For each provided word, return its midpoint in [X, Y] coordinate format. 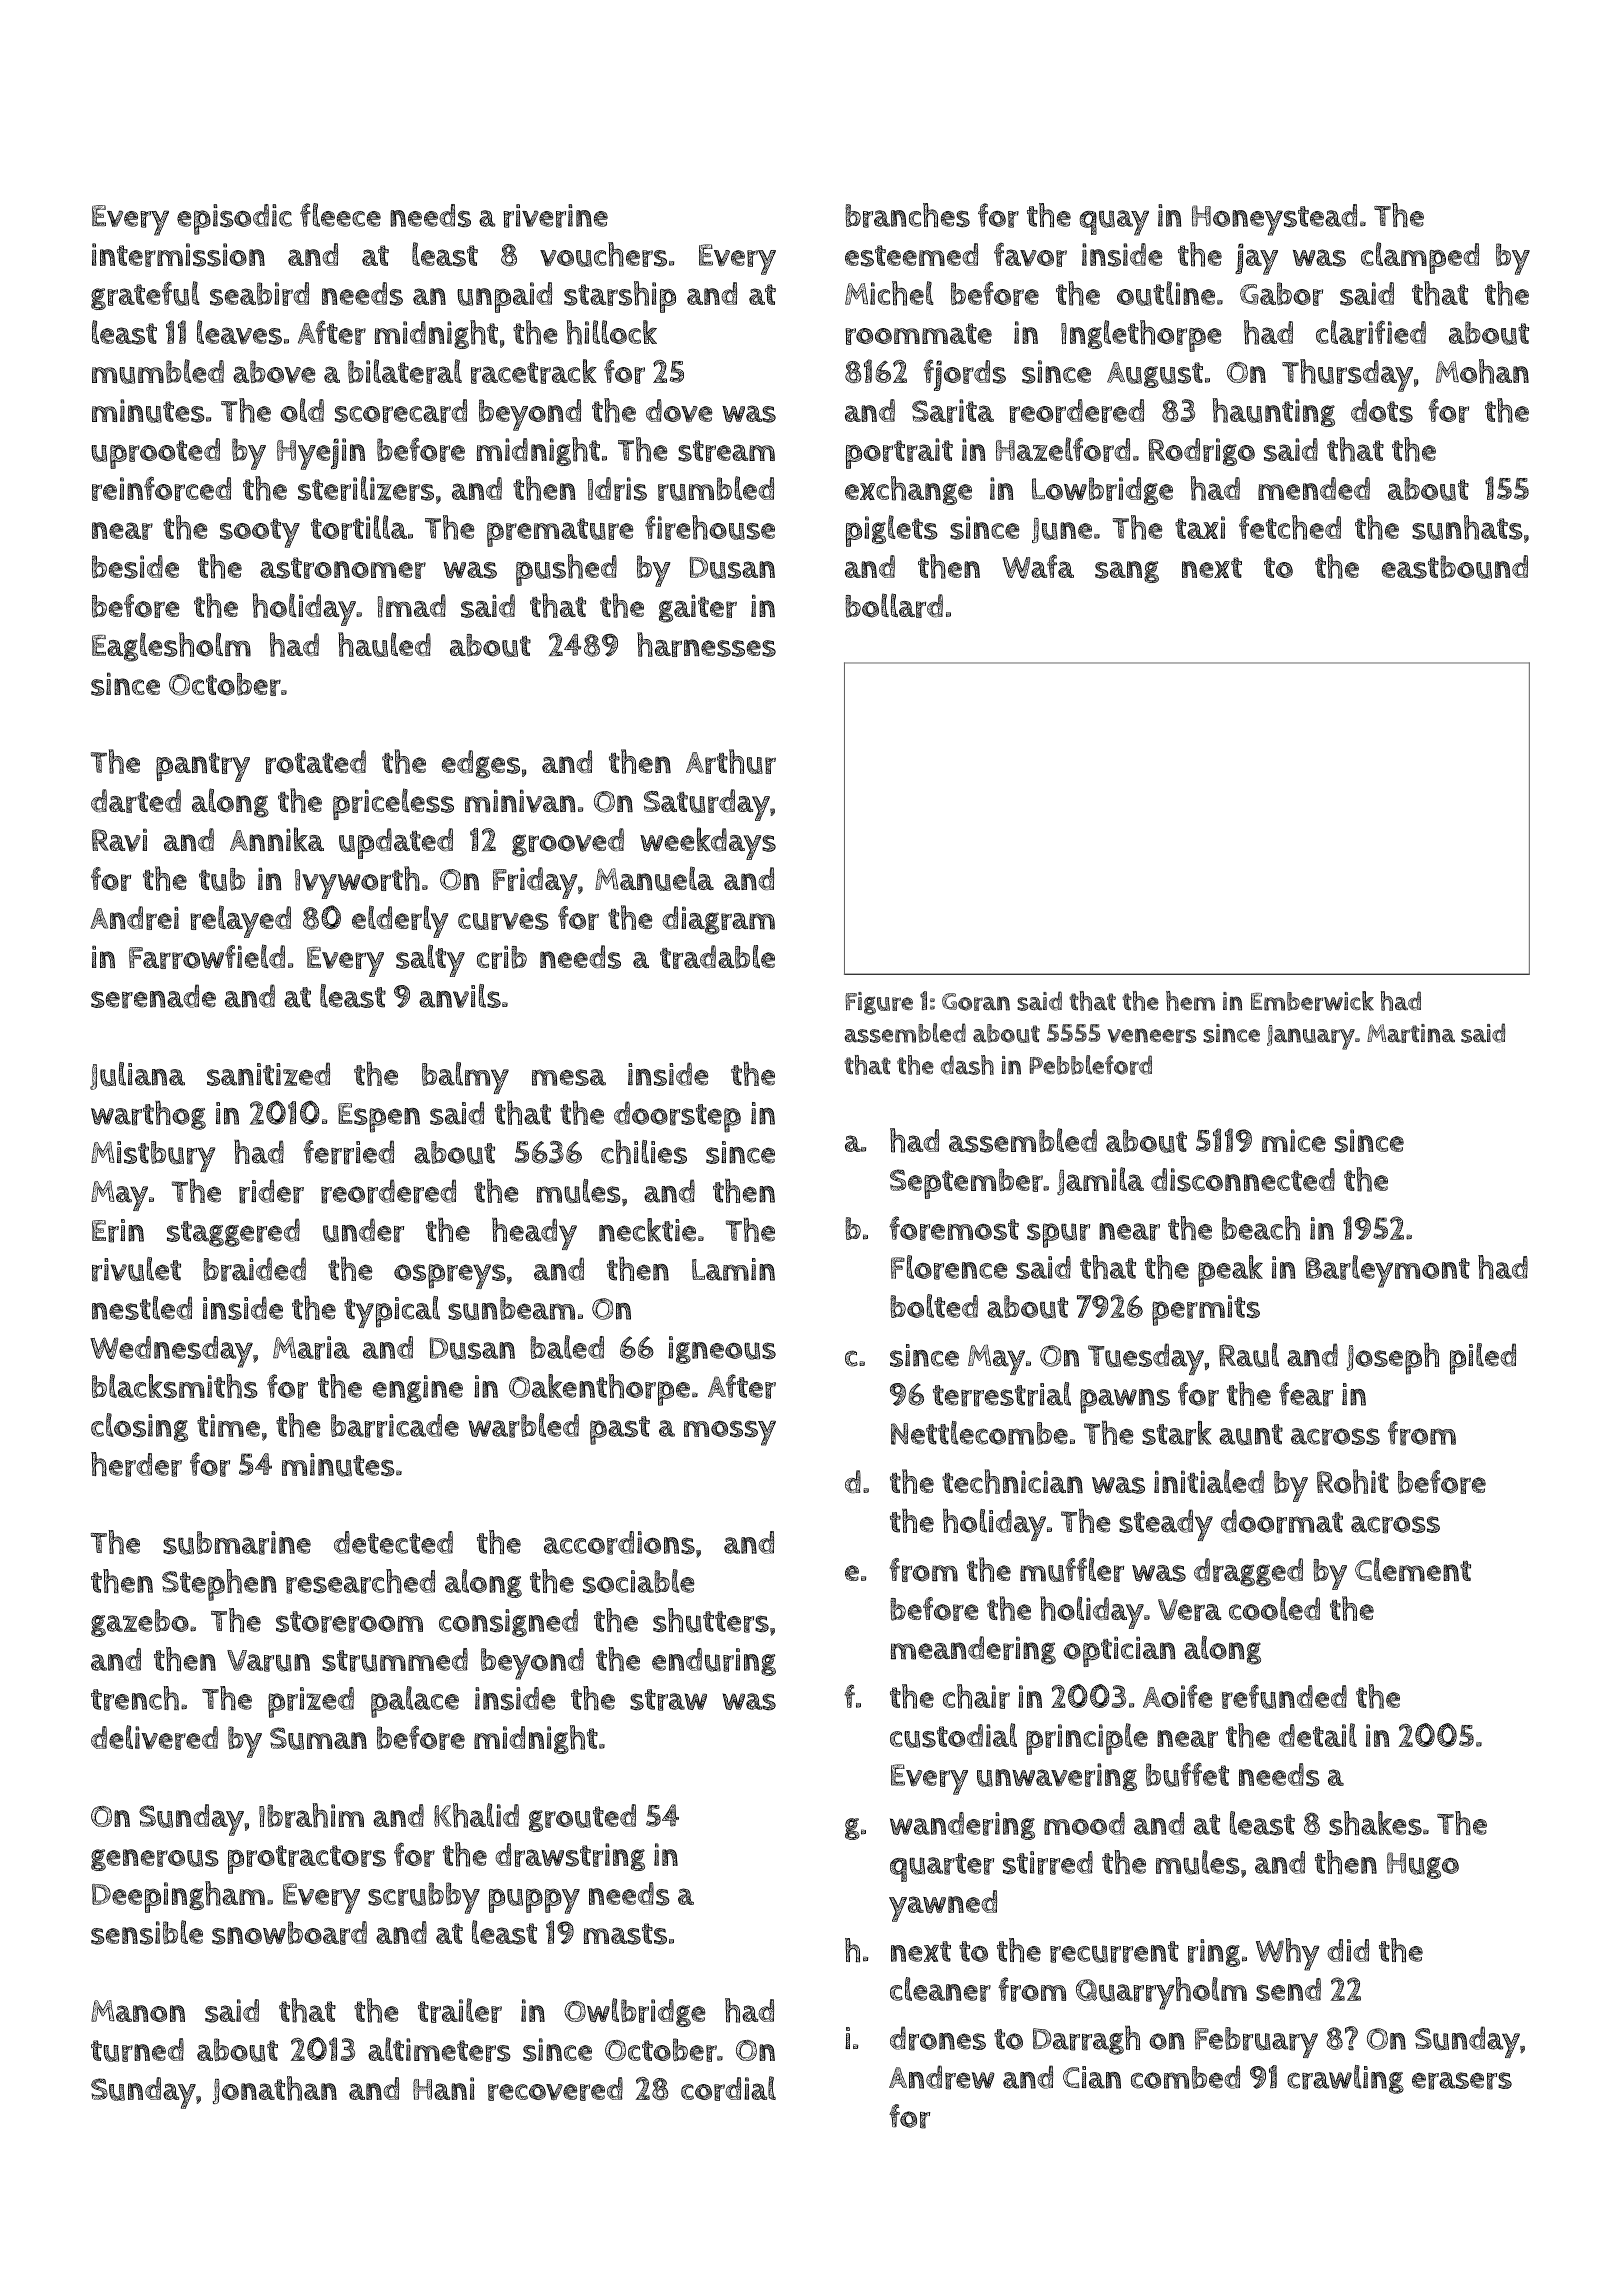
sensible [147, 1932]
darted [136, 801]
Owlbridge [635, 2012]
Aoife [1178, 1696]
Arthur [731, 761]
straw [668, 1700]
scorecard [401, 411]
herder [136, 1464]
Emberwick [1312, 1001]
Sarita [953, 411]
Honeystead [1274, 220]
